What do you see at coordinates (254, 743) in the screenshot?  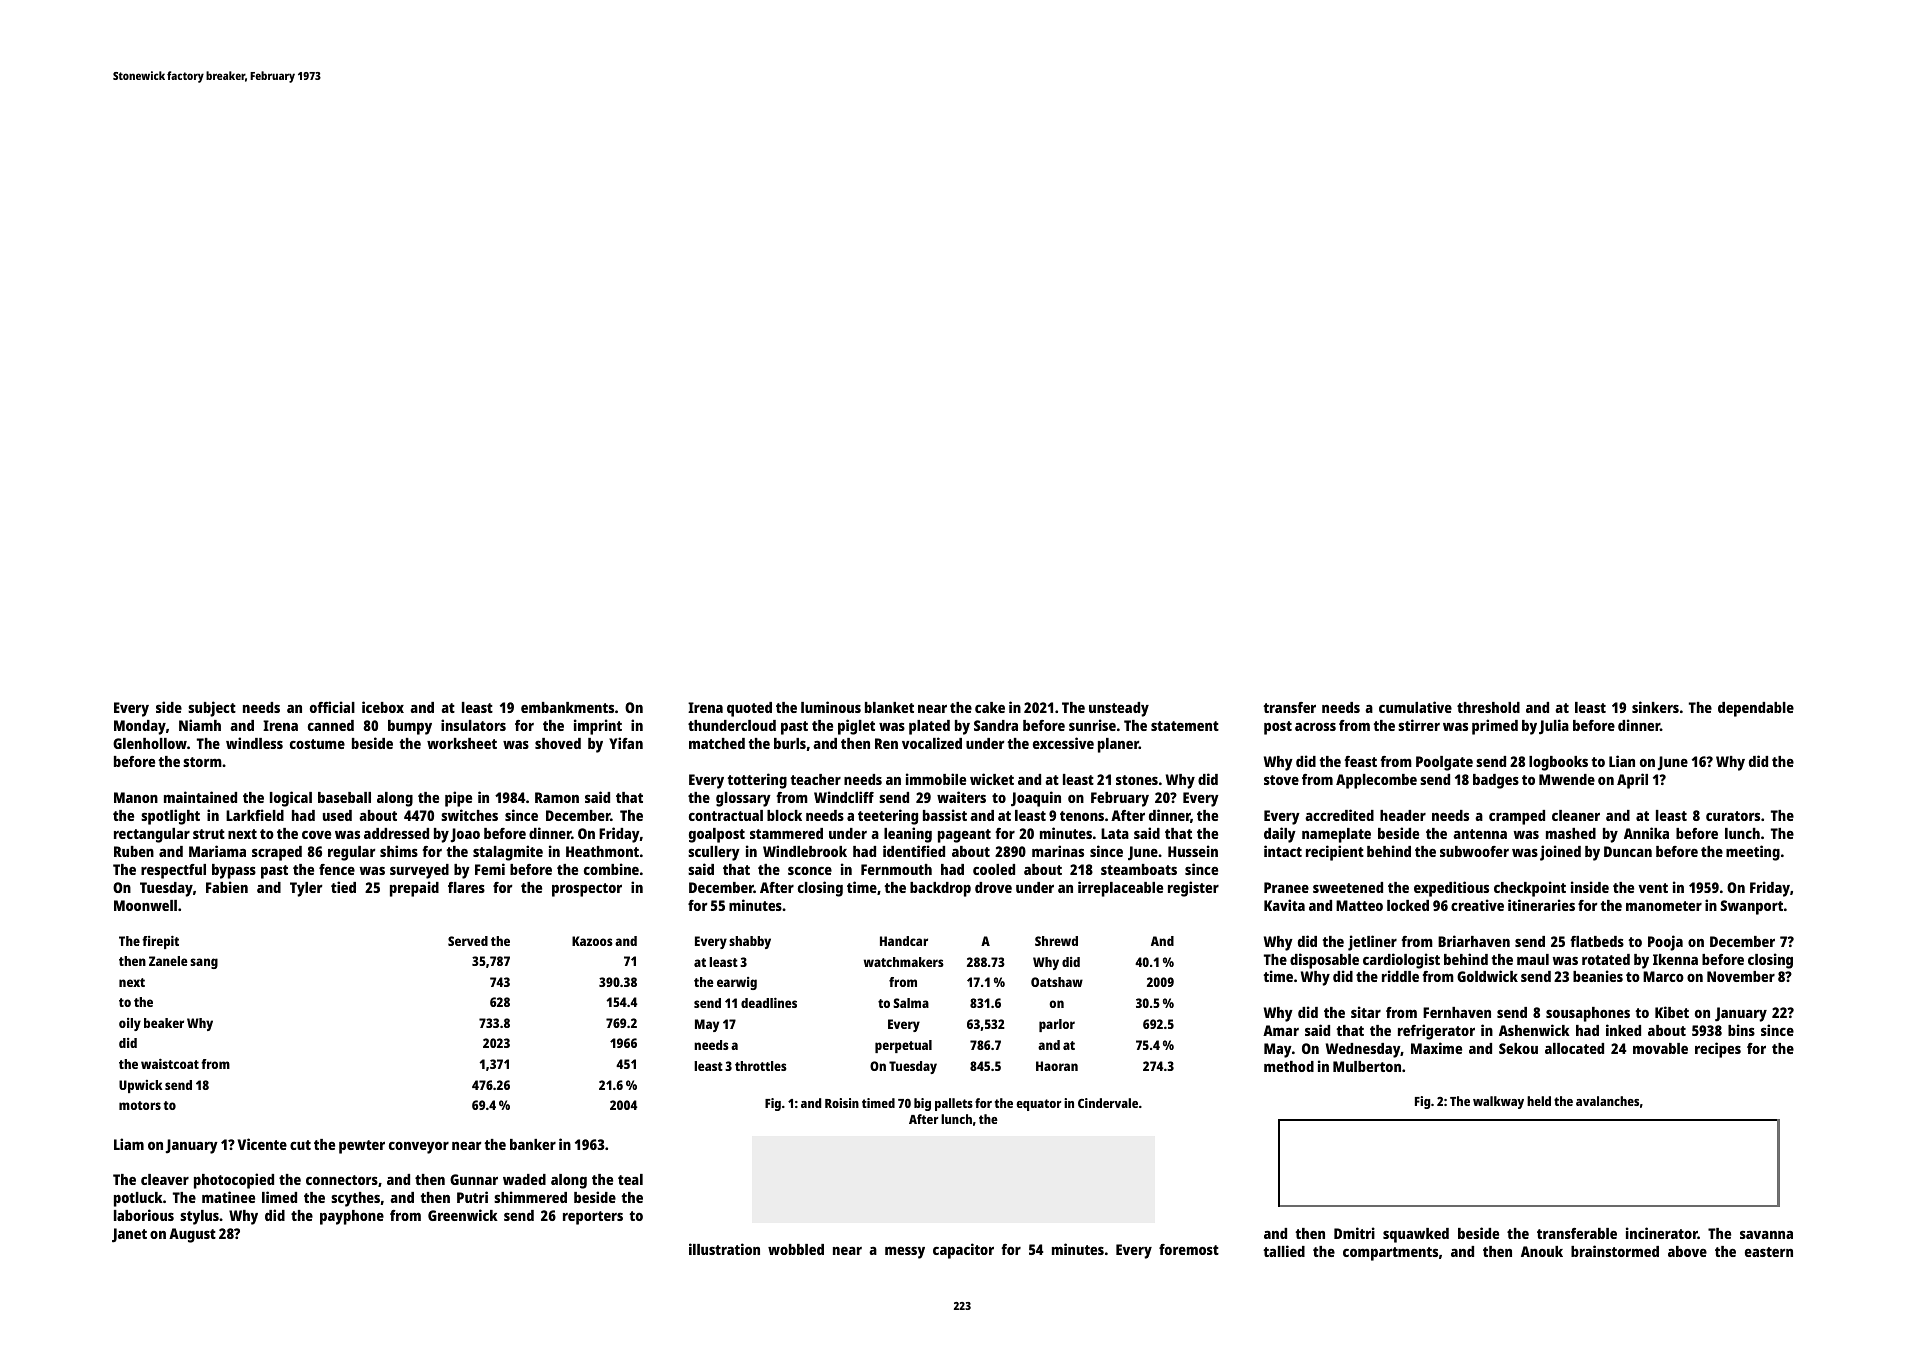 I see `windless` at bounding box center [254, 743].
